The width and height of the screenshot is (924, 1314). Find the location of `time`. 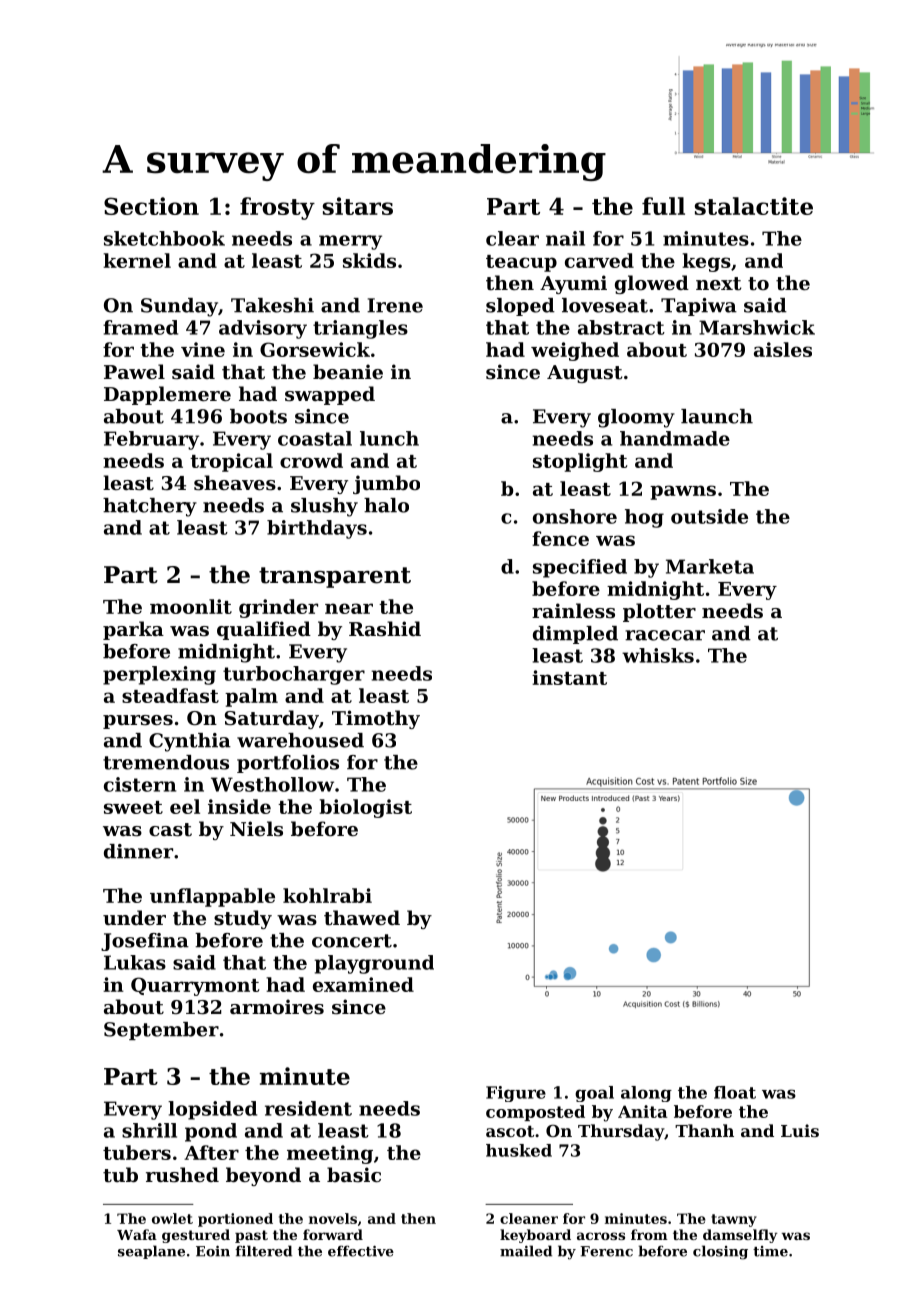

time is located at coordinates (770, 1251).
